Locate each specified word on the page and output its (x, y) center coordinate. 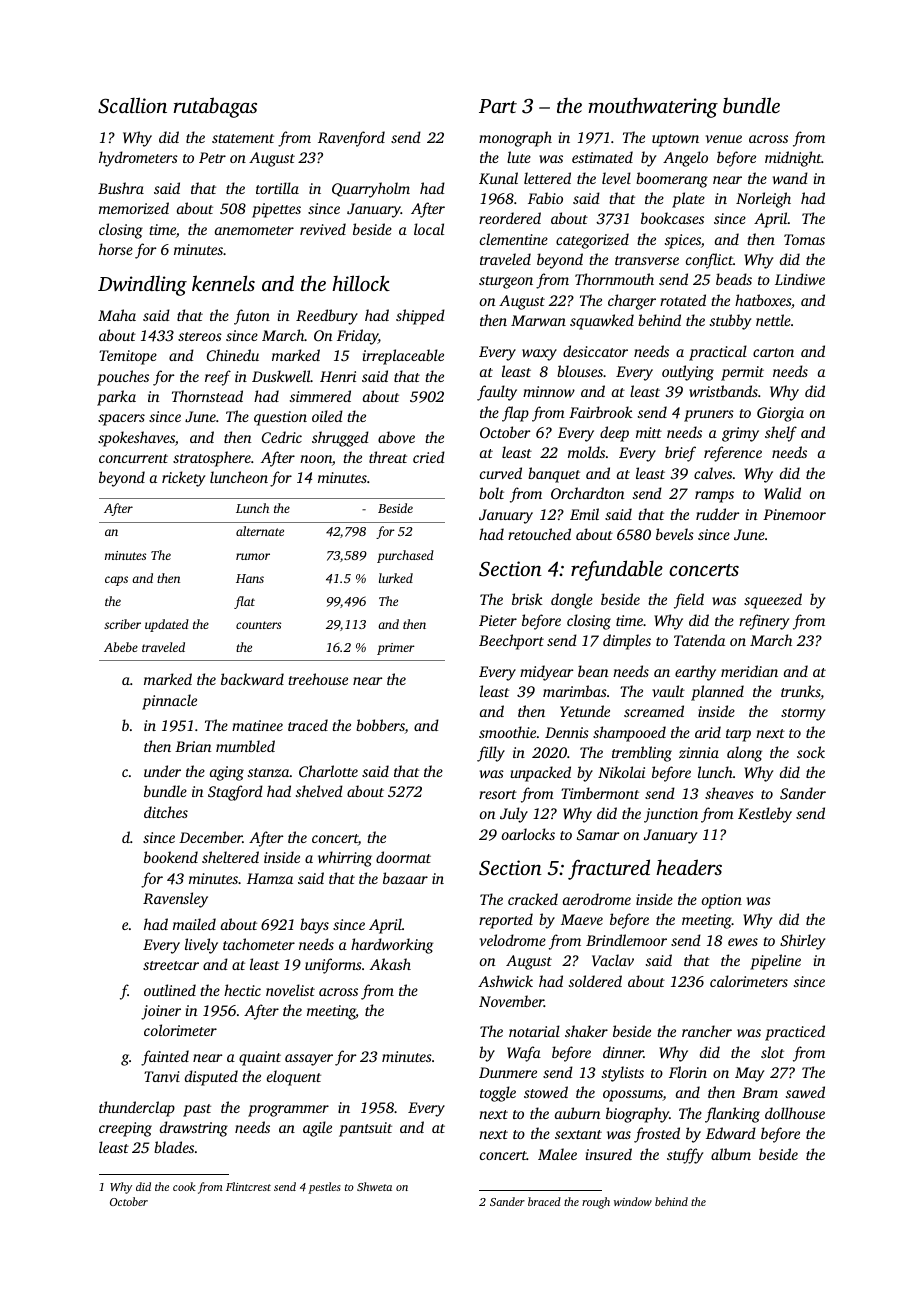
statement (243, 138)
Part (498, 106)
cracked (533, 899)
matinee (257, 725)
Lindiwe (800, 279)
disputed (211, 1078)
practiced (795, 1033)
